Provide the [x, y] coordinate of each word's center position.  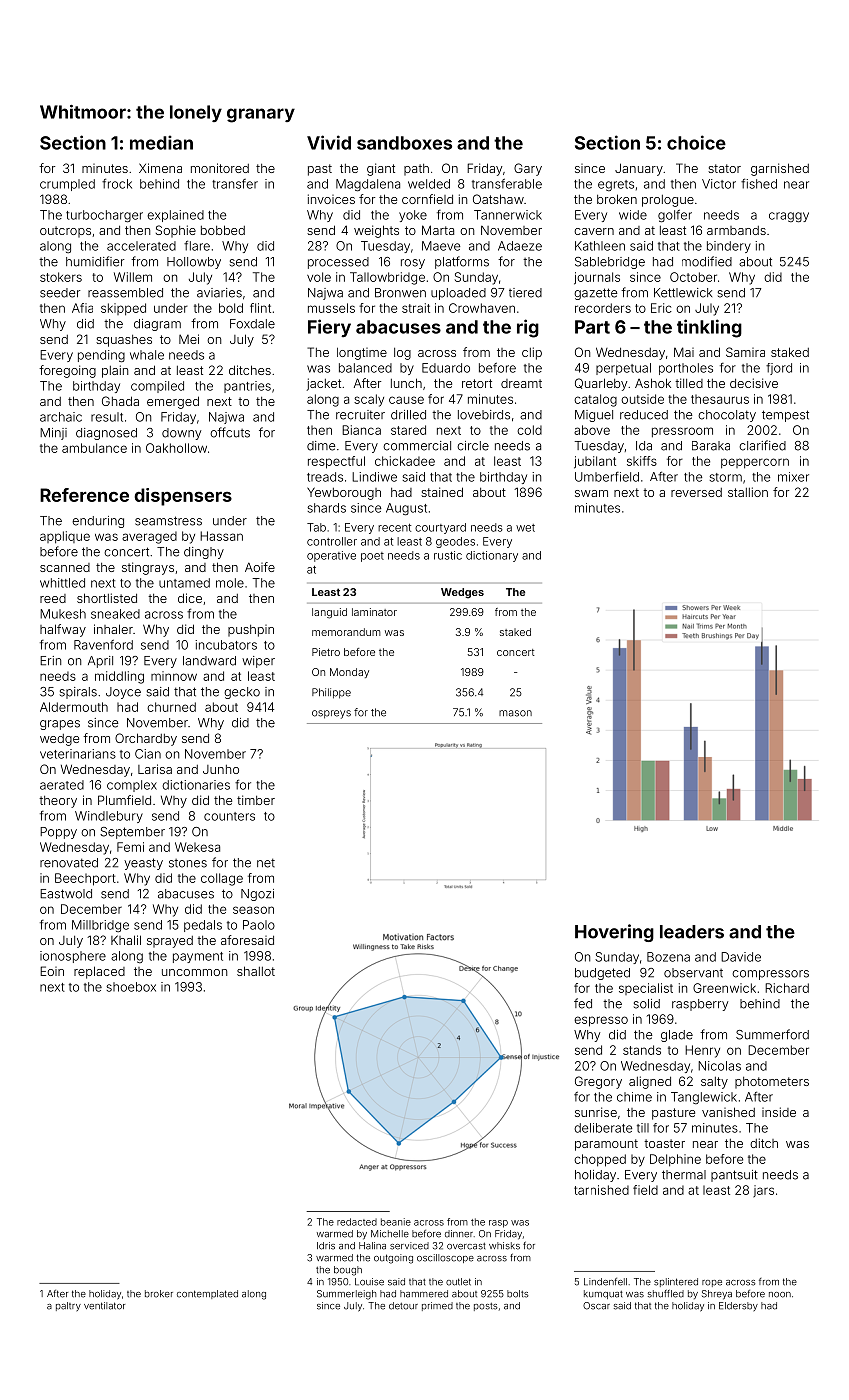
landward [209, 661]
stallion [748, 492]
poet [372, 557]
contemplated [207, 1294]
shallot [256, 971]
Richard [787, 988]
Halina [372, 1246]
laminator [374, 612]
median [161, 142]
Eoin [52, 971]
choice [696, 142]
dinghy [204, 553]
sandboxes [404, 143]
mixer [793, 477]
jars [763, 1191]
